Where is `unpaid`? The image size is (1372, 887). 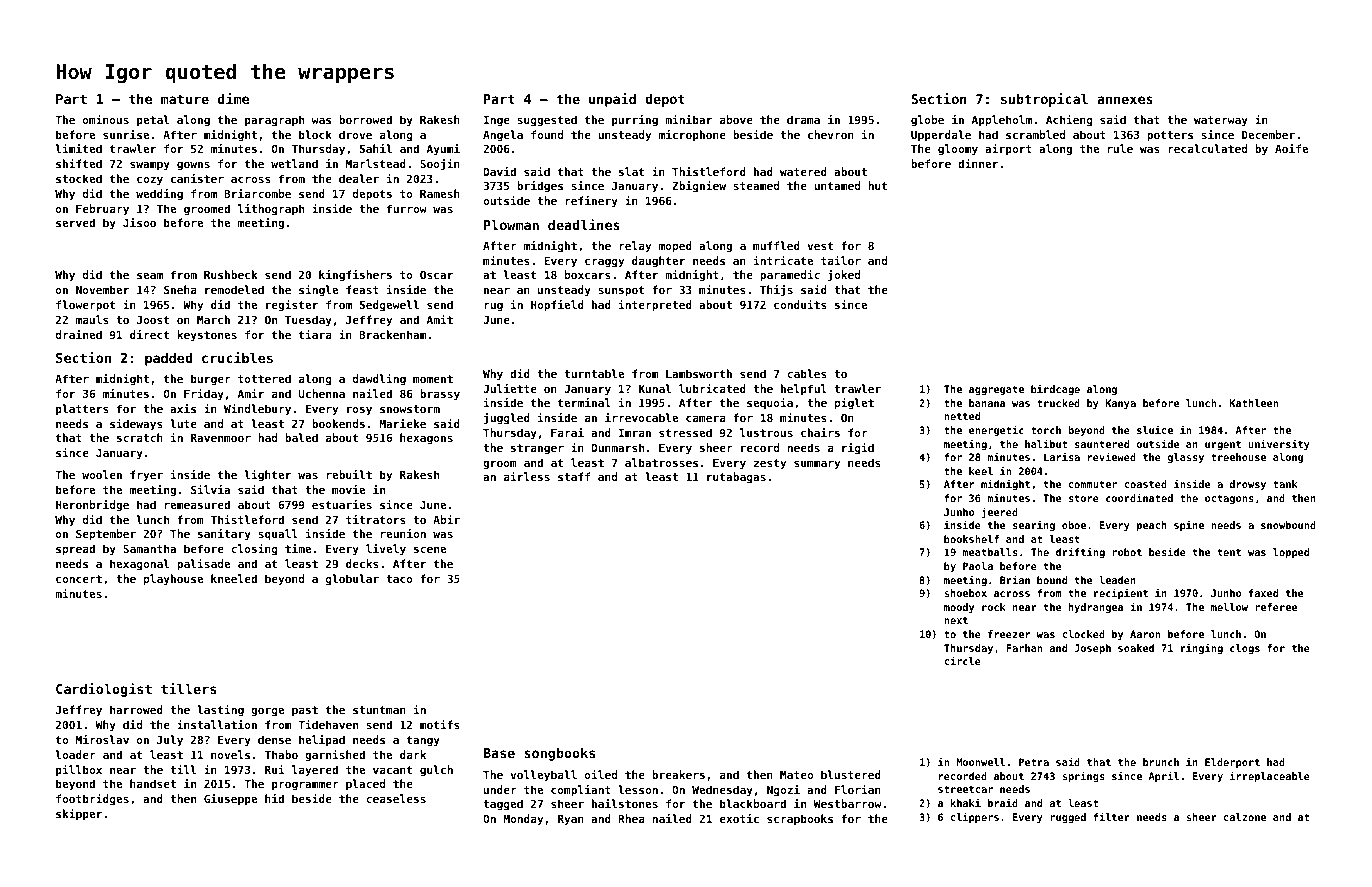
unpaid is located at coordinates (612, 100).
